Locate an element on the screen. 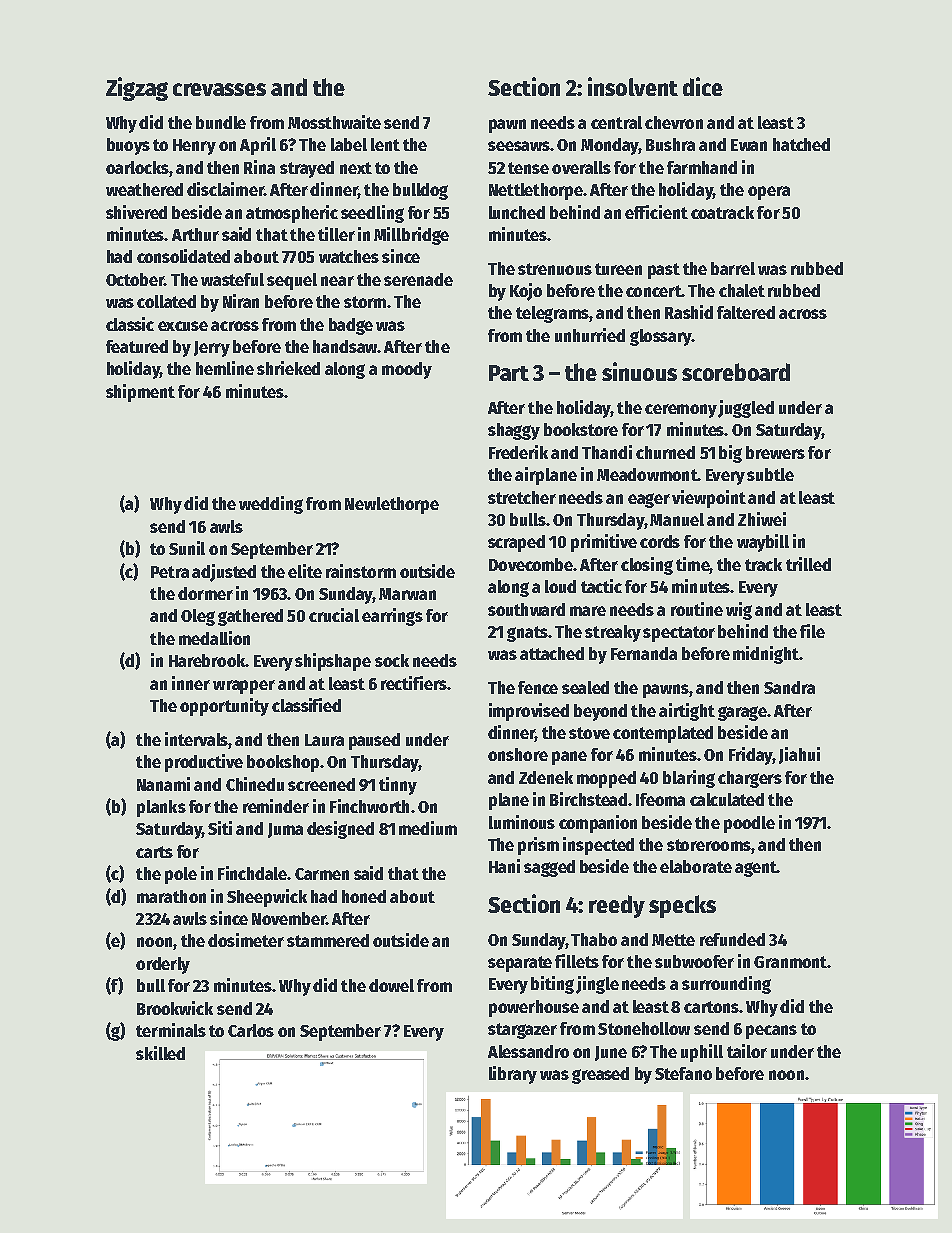 The width and height of the screenshot is (952, 1233). skilled is located at coordinates (160, 1053).
